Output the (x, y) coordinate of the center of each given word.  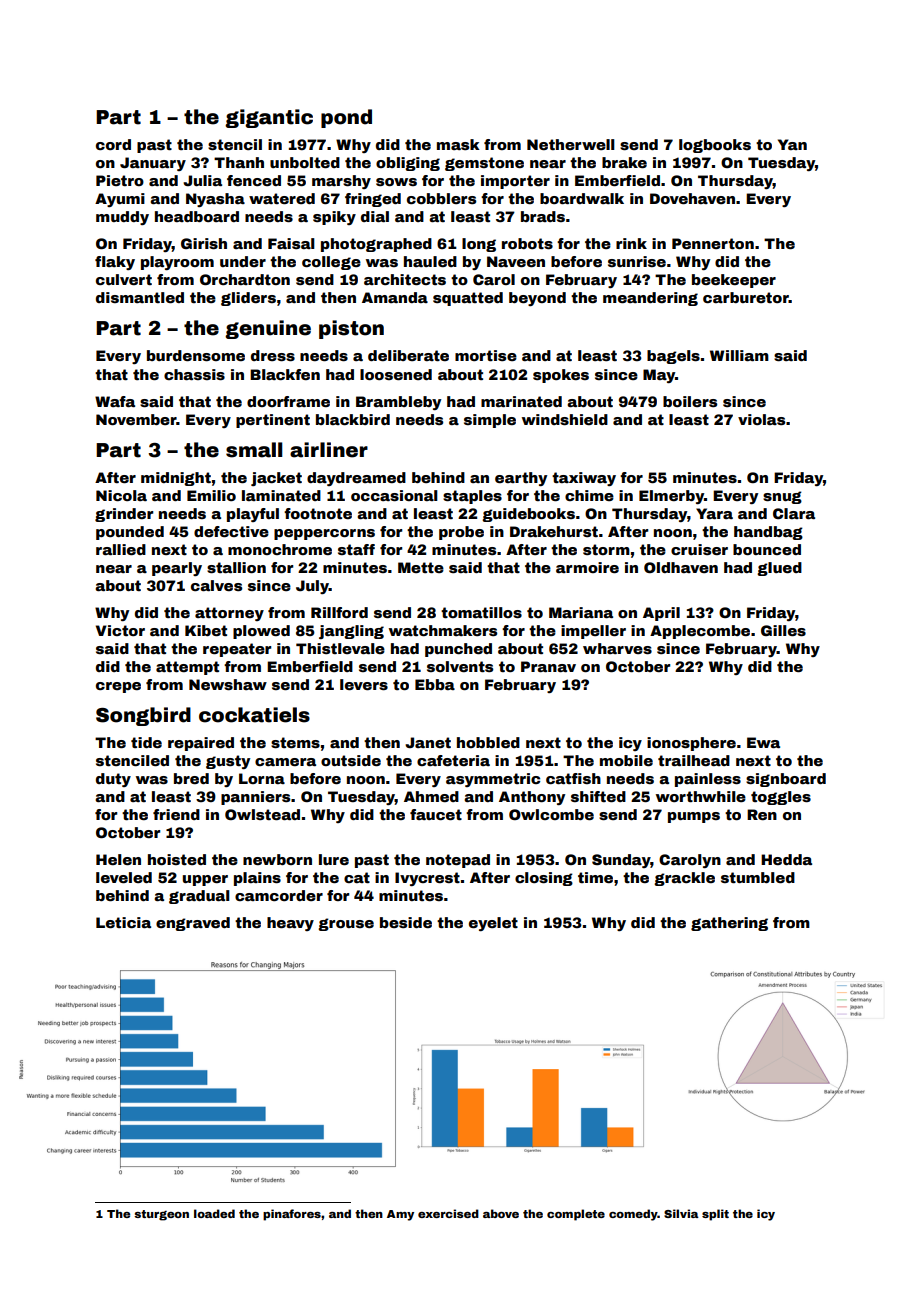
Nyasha (215, 200)
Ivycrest (427, 879)
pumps (694, 817)
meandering (650, 299)
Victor (120, 630)
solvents (460, 666)
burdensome (196, 355)
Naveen (516, 261)
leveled (124, 877)
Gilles (783, 630)
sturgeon (161, 1215)
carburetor (746, 297)
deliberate (408, 355)
